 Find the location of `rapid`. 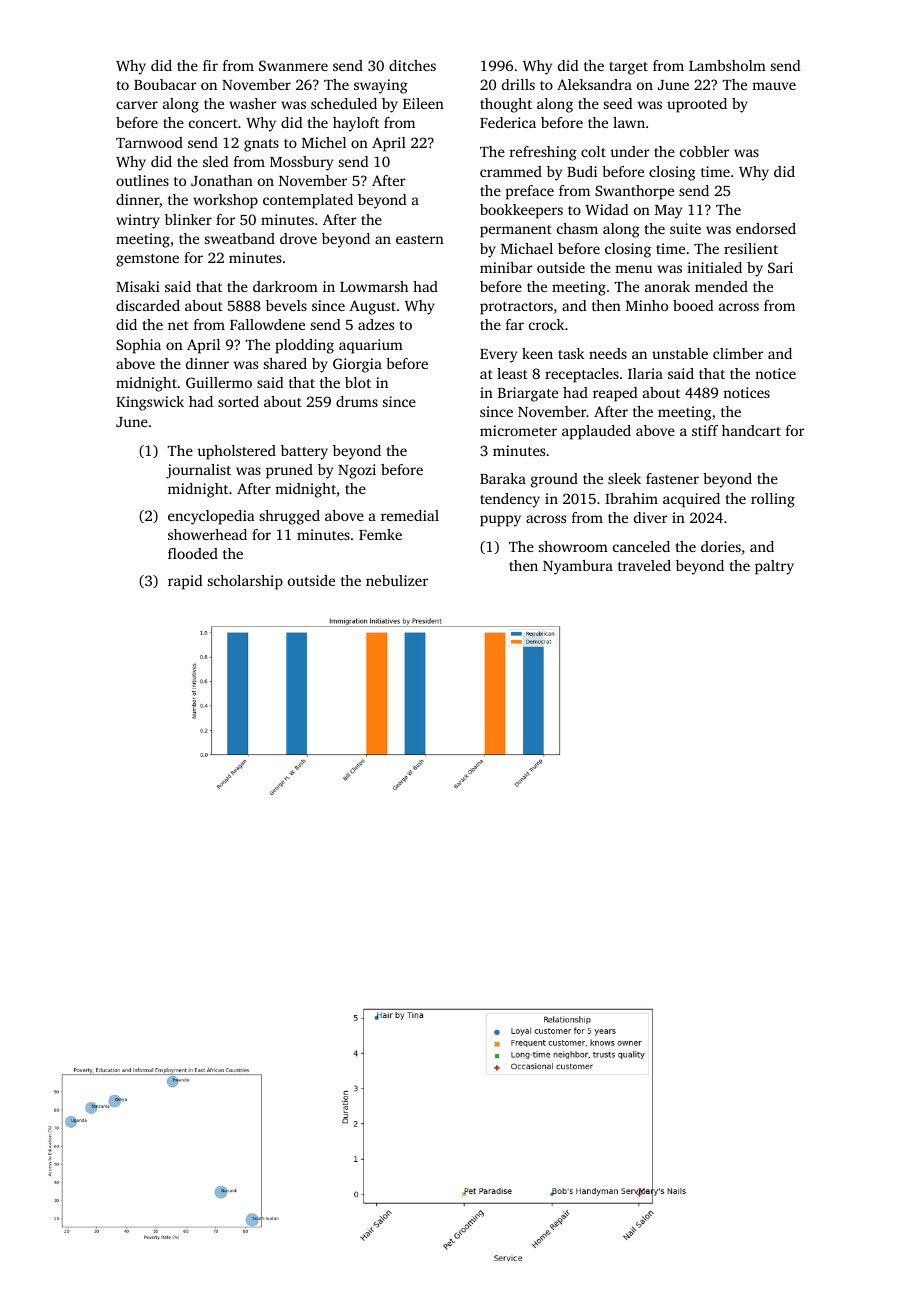

rapid is located at coordinates (185, 582).
